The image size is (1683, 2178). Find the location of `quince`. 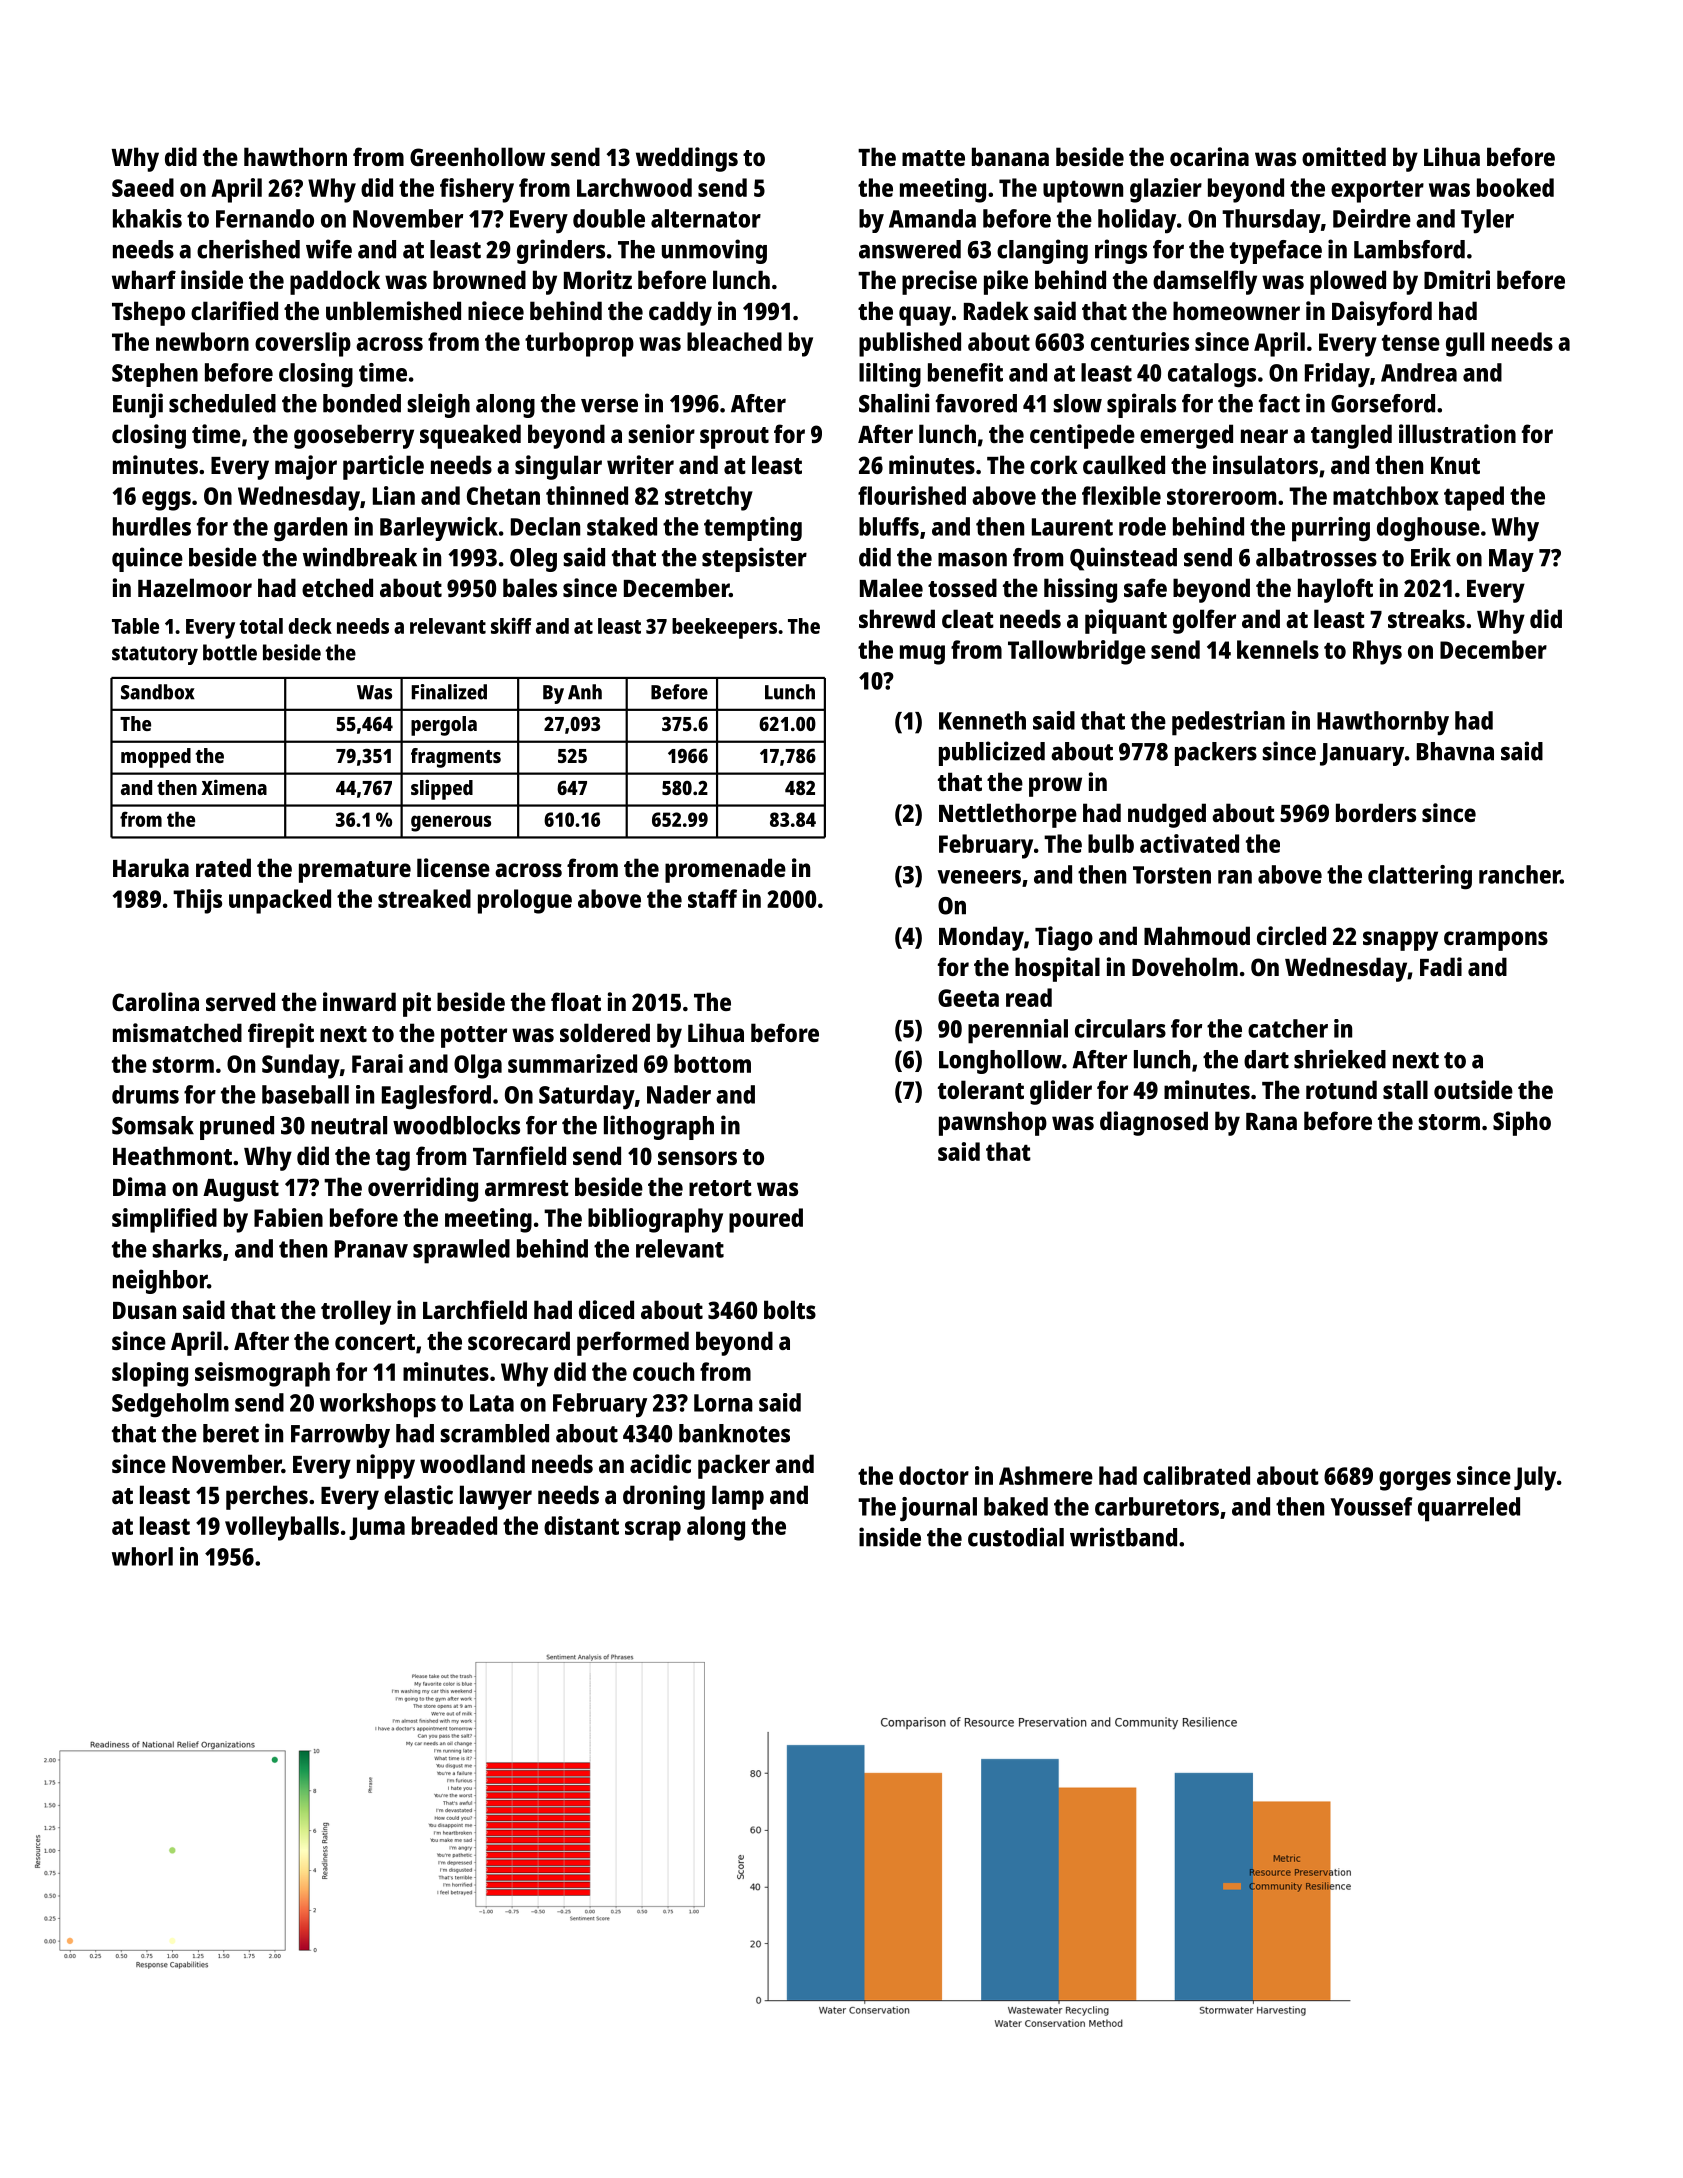

quince is located at coordinates (147, 559).
